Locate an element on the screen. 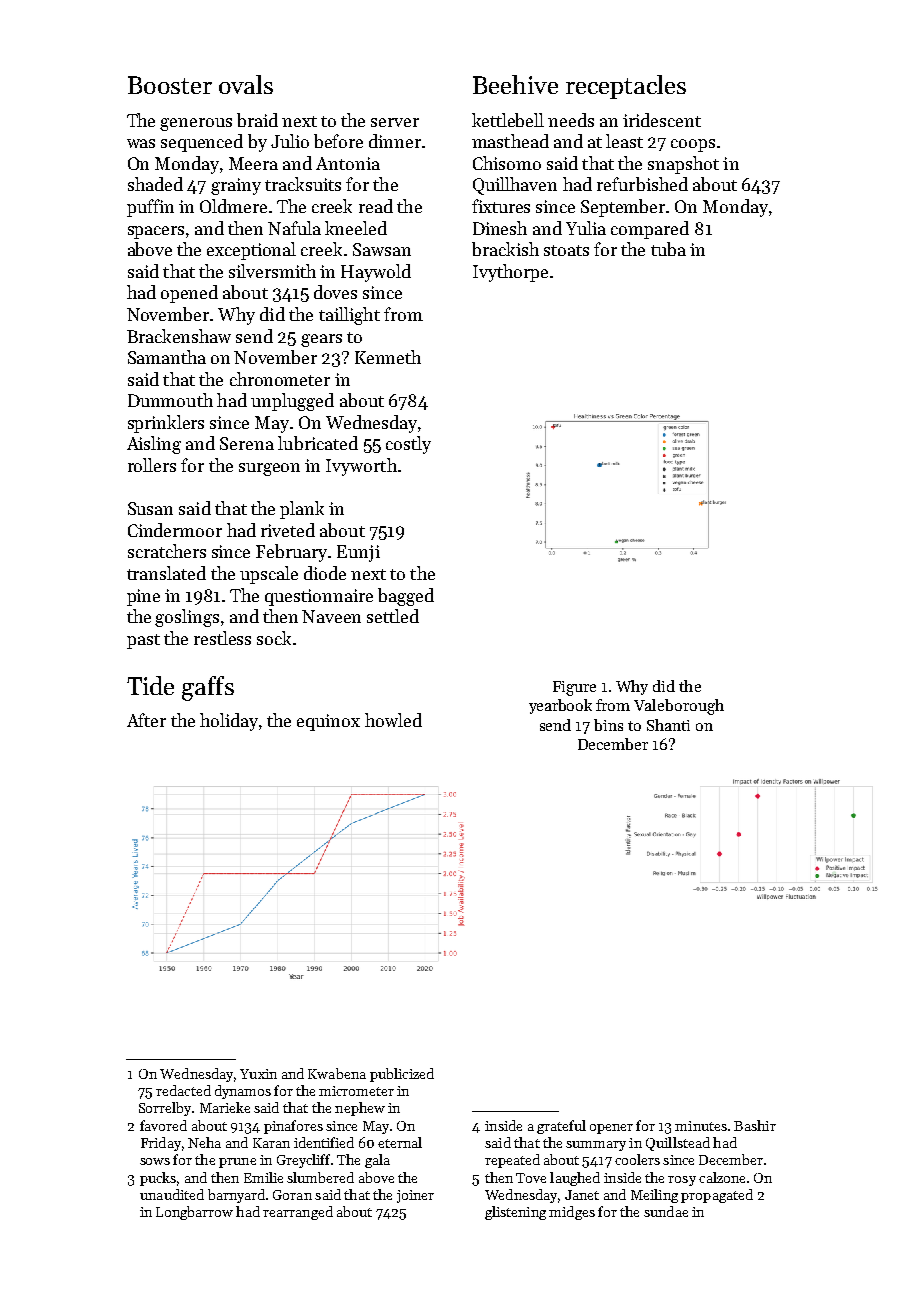 The width and height of the screenshot is (908, 1316). bagged is located at coordinates (406, 597).
